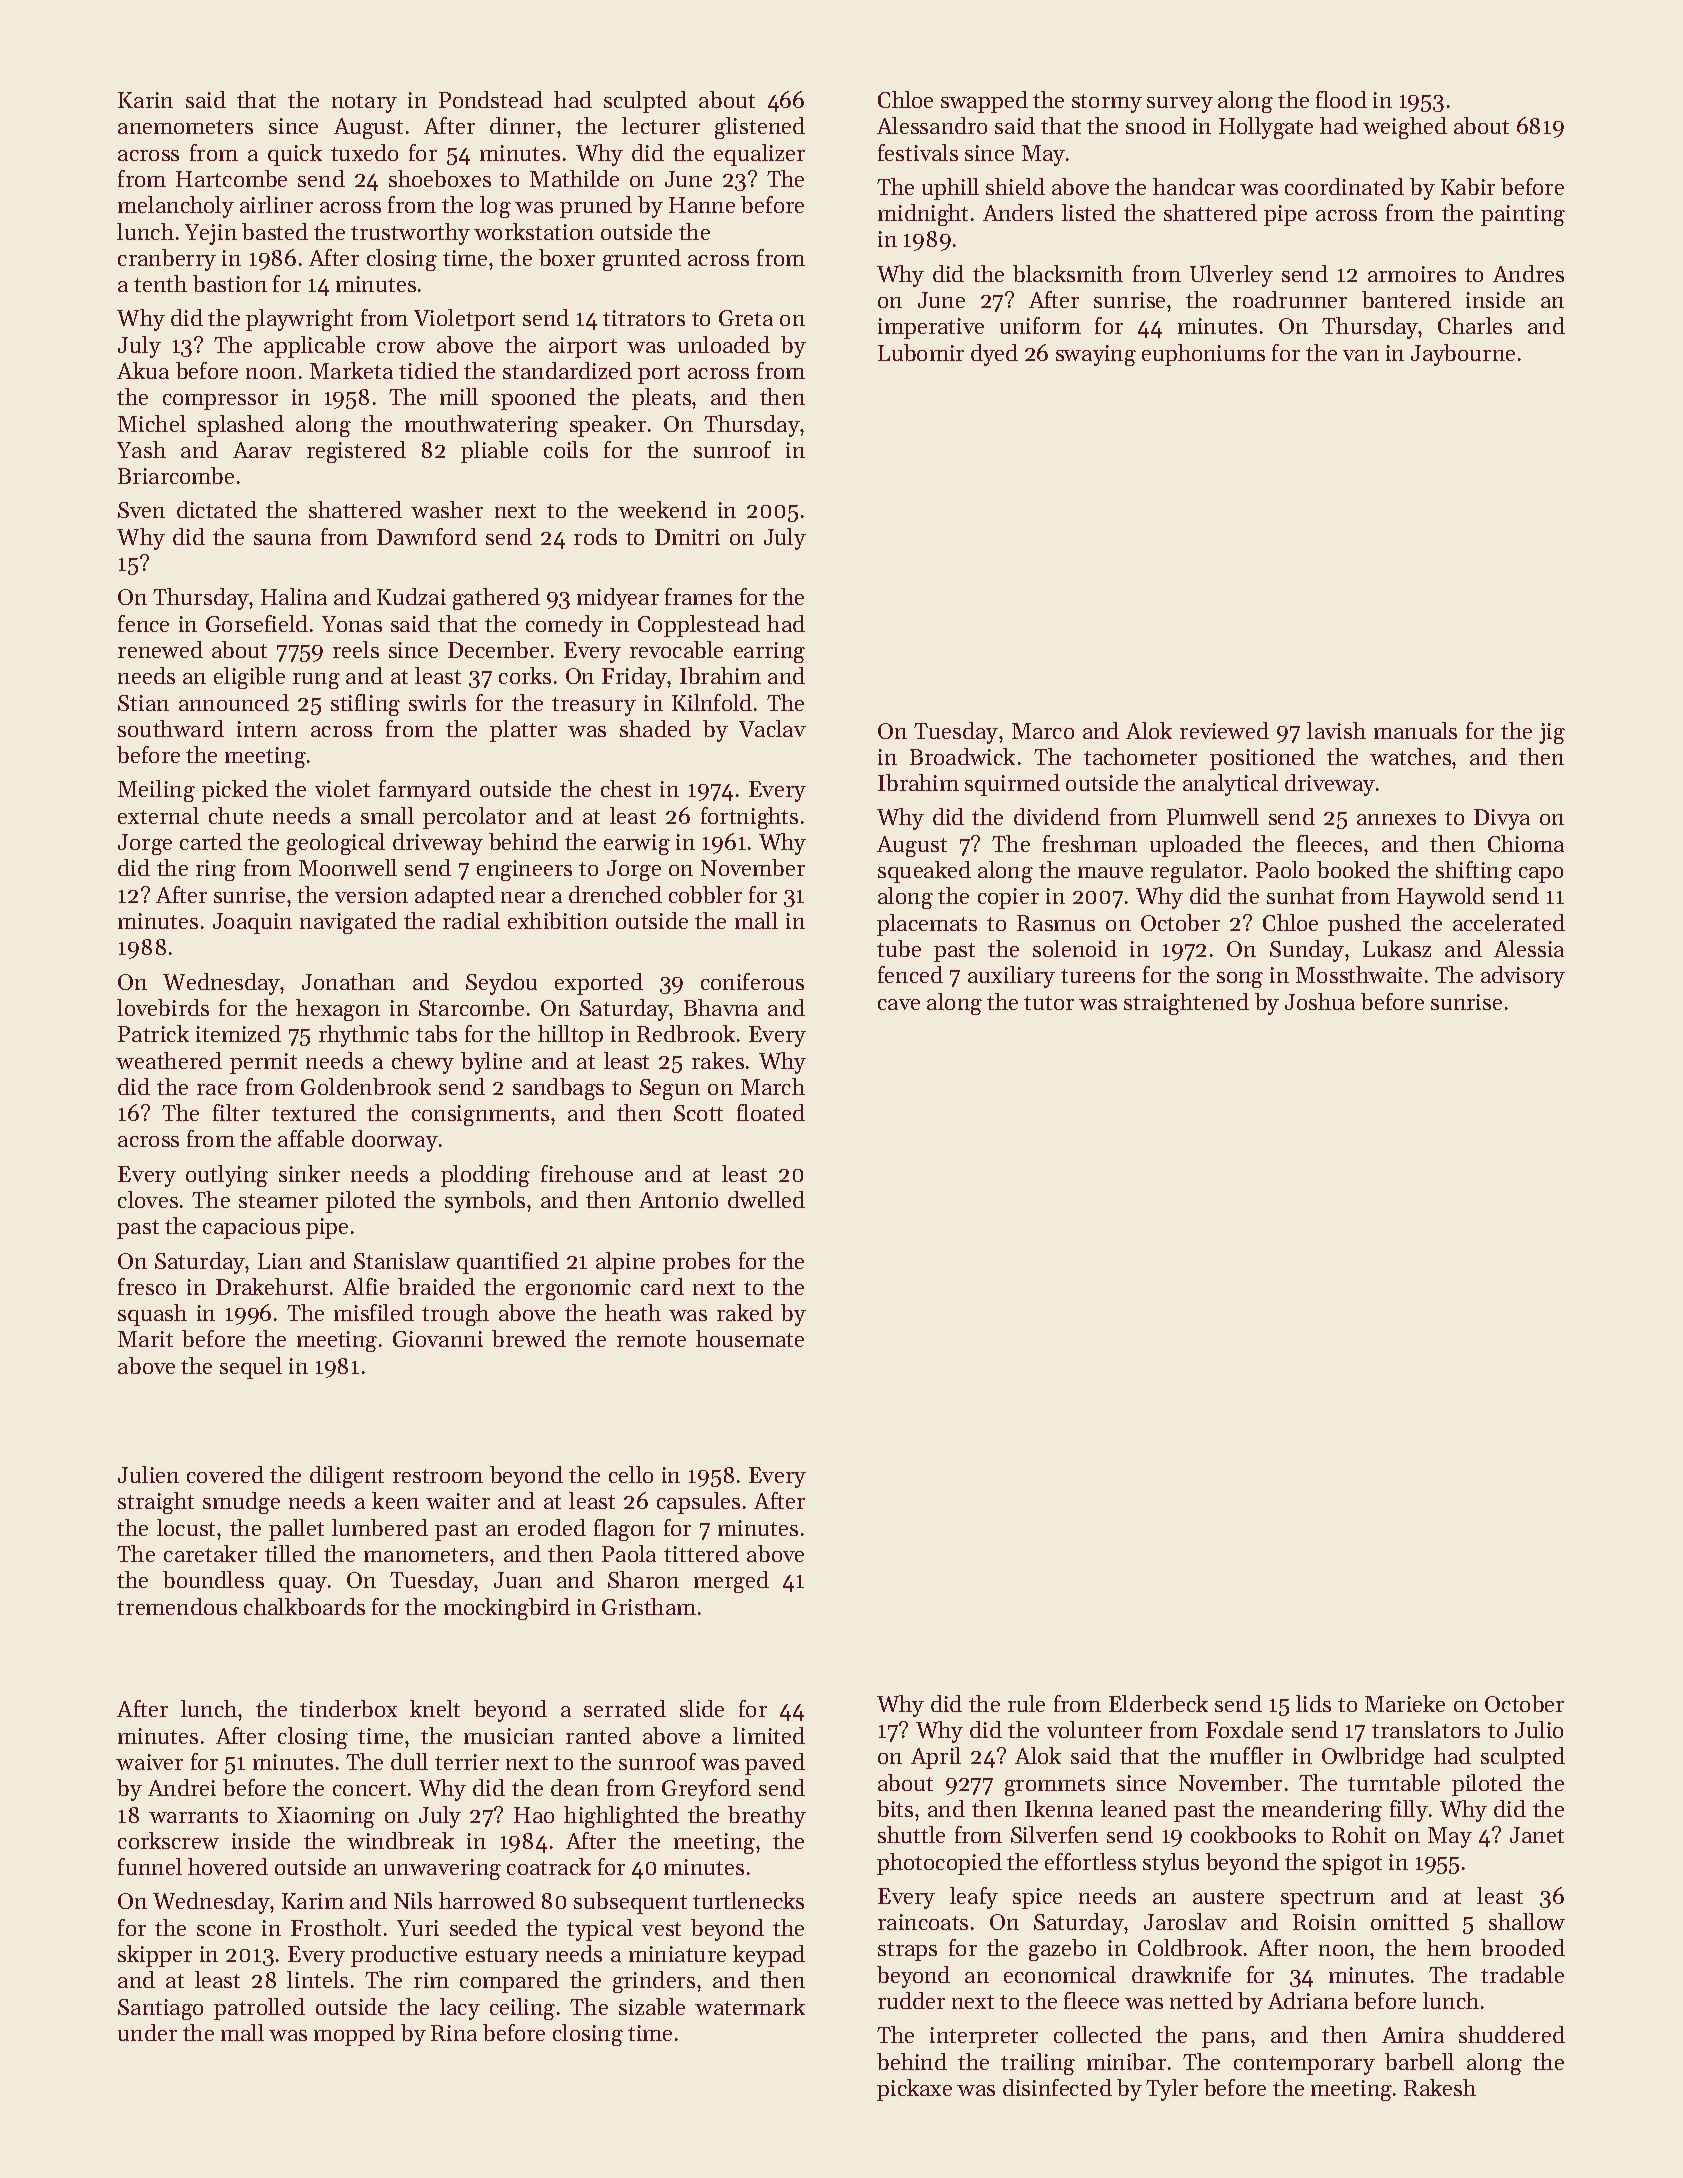  I want to click on disinfected, so click(1057, 2087).
